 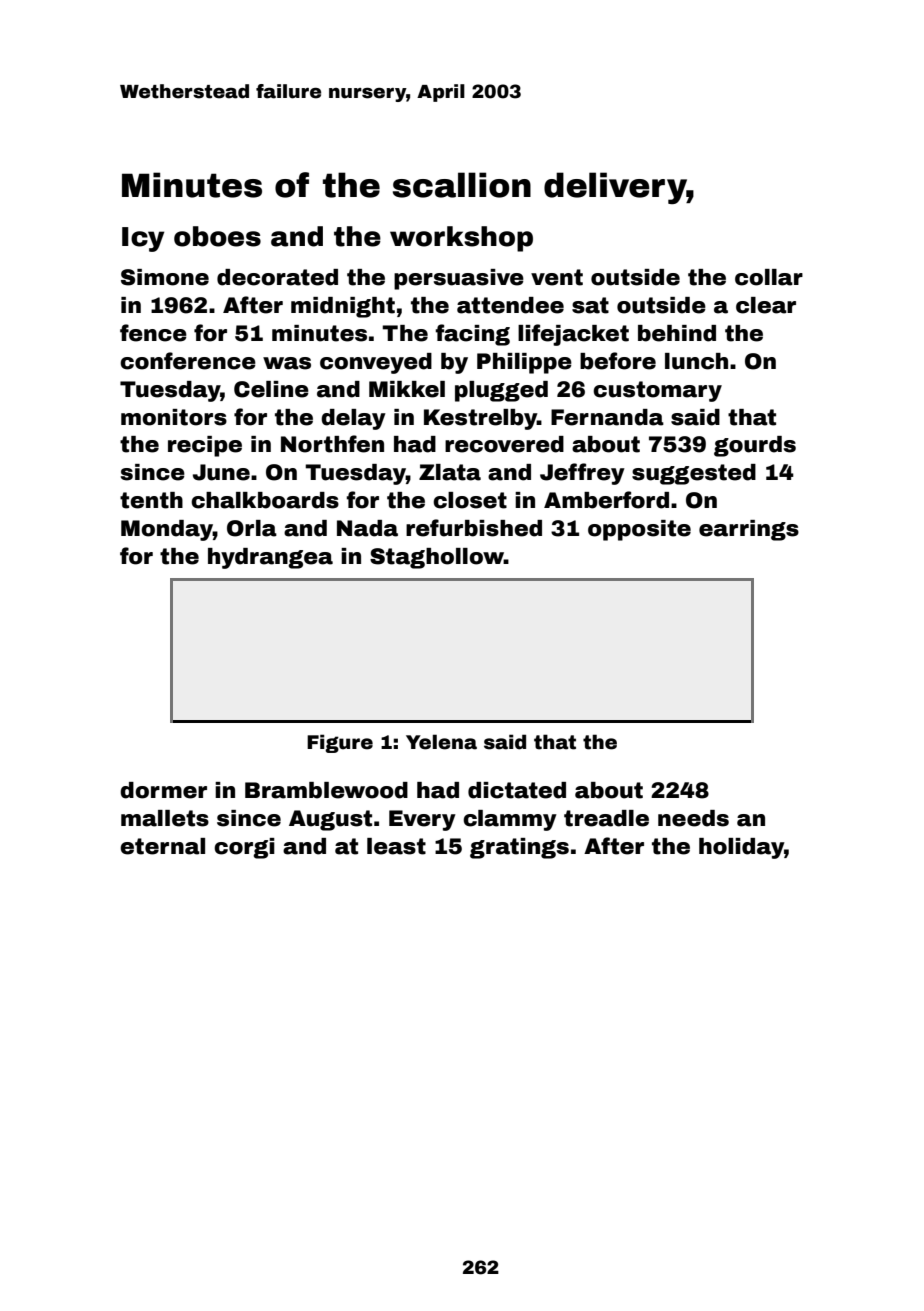 What do you see at coordinates (696, 361) in the screenshot?
I see `lunch` at bounding box center [696, 361].
